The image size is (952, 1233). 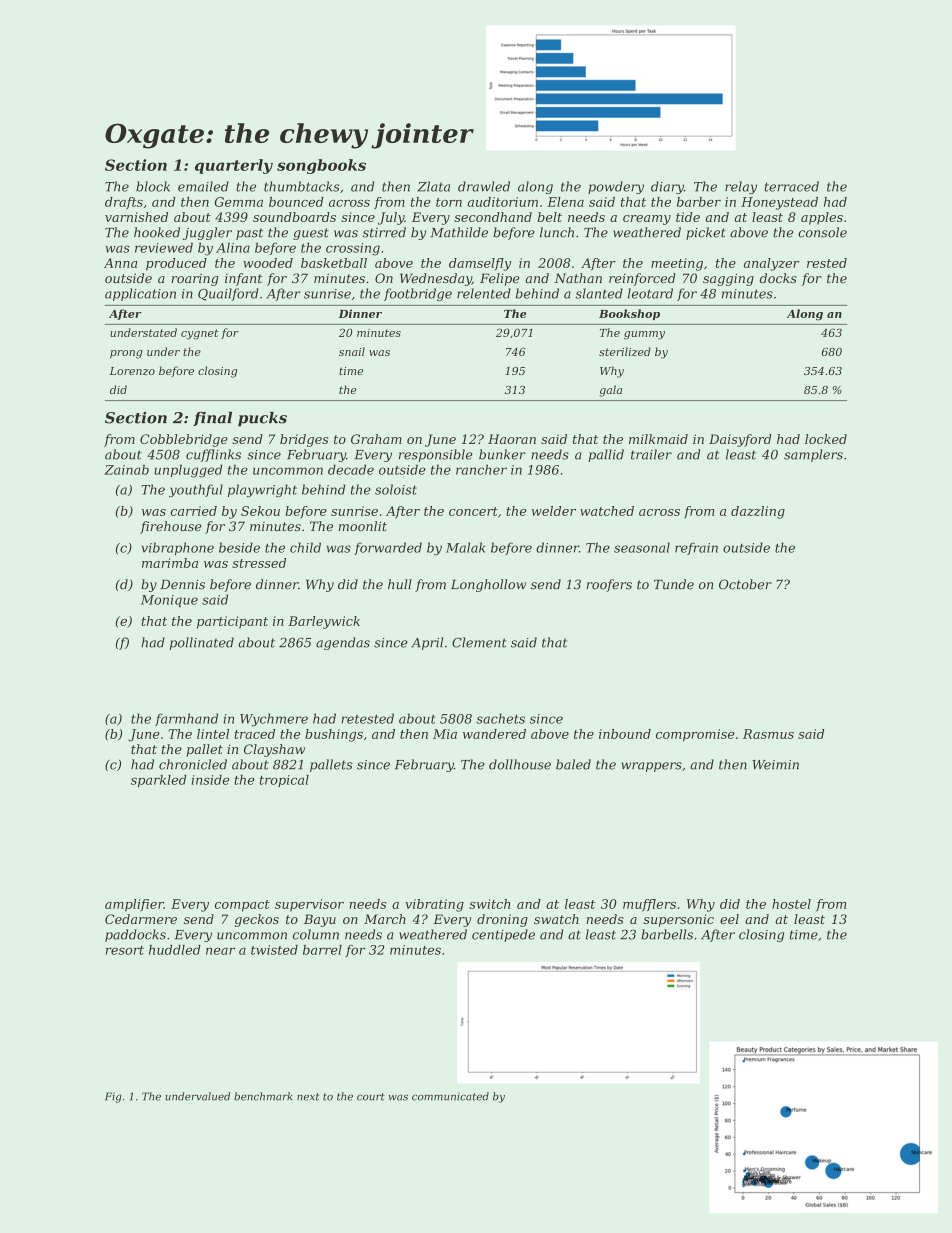 I want to click on benchmark, so click(x=263, y=1096).
